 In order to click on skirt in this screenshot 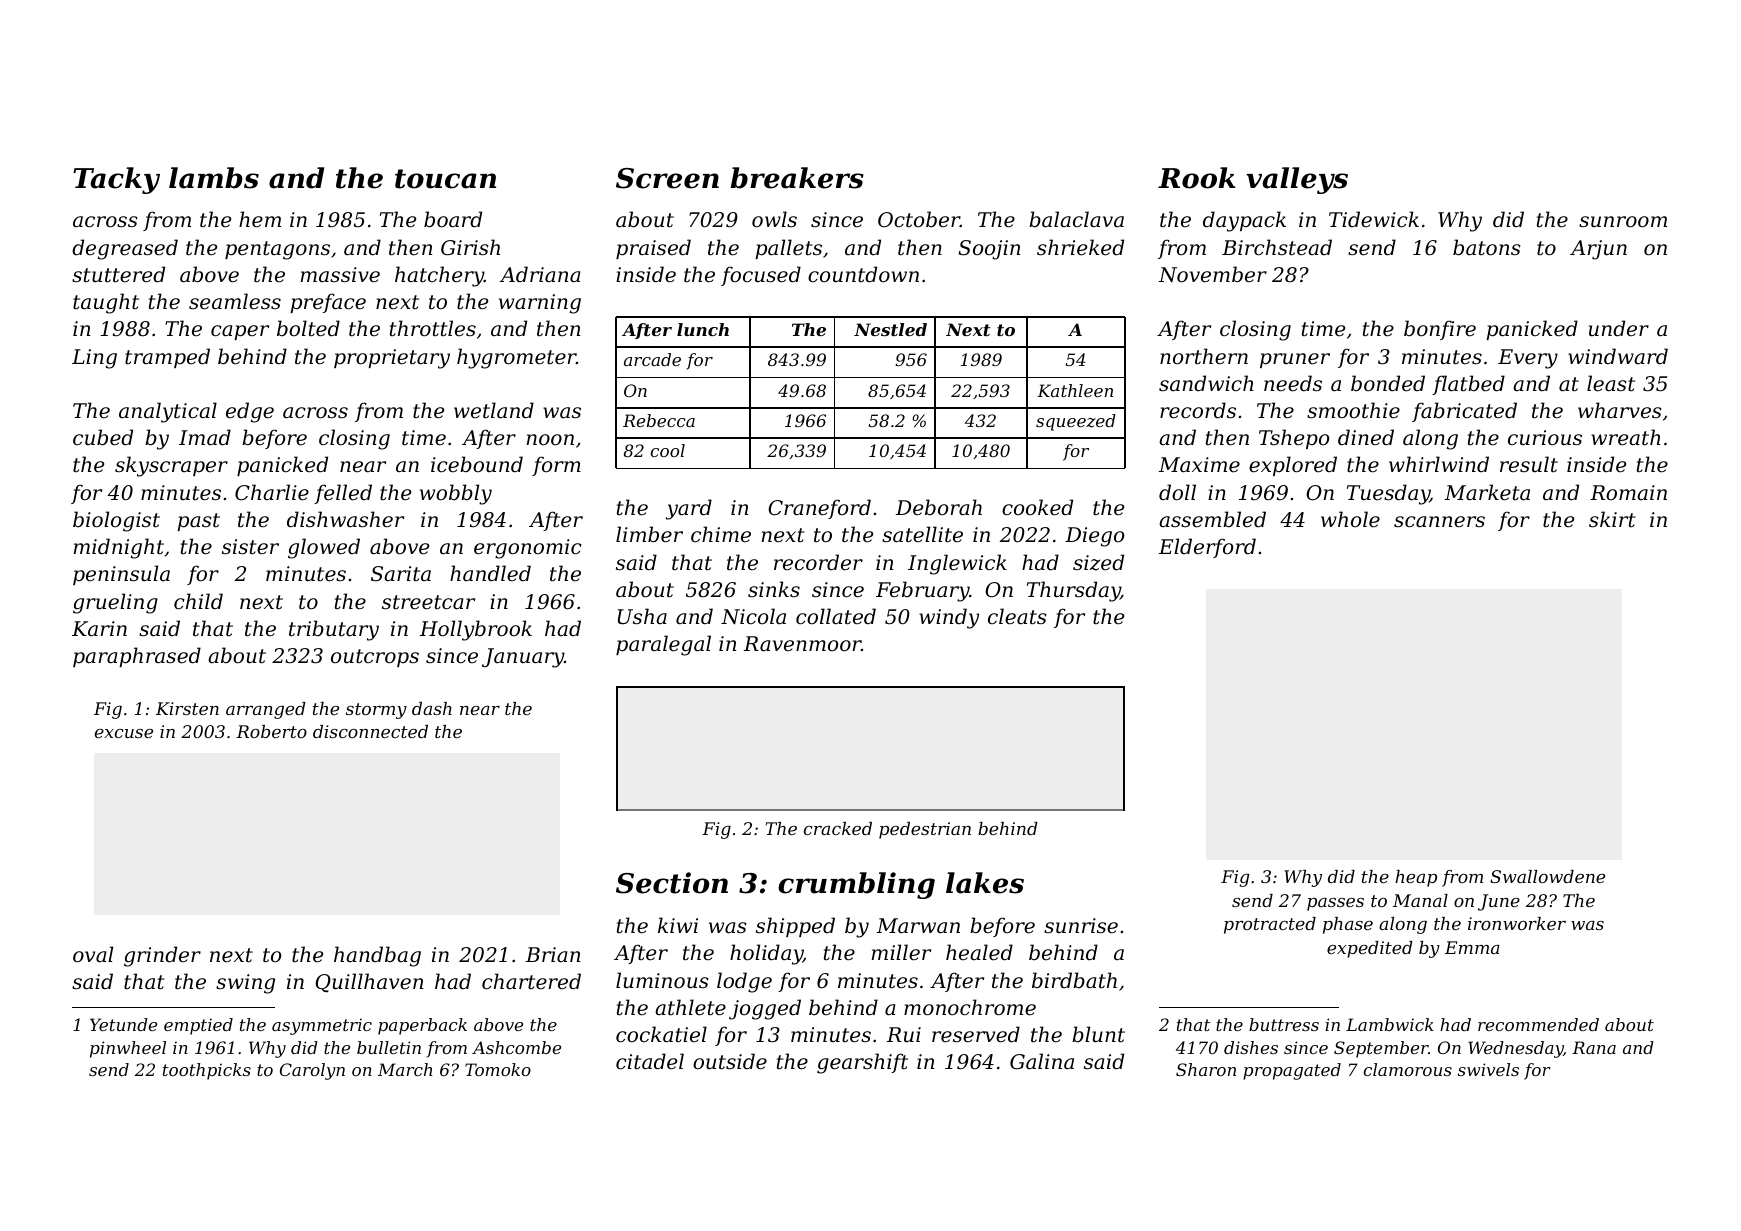, I will do `click(1612, 519)`.
